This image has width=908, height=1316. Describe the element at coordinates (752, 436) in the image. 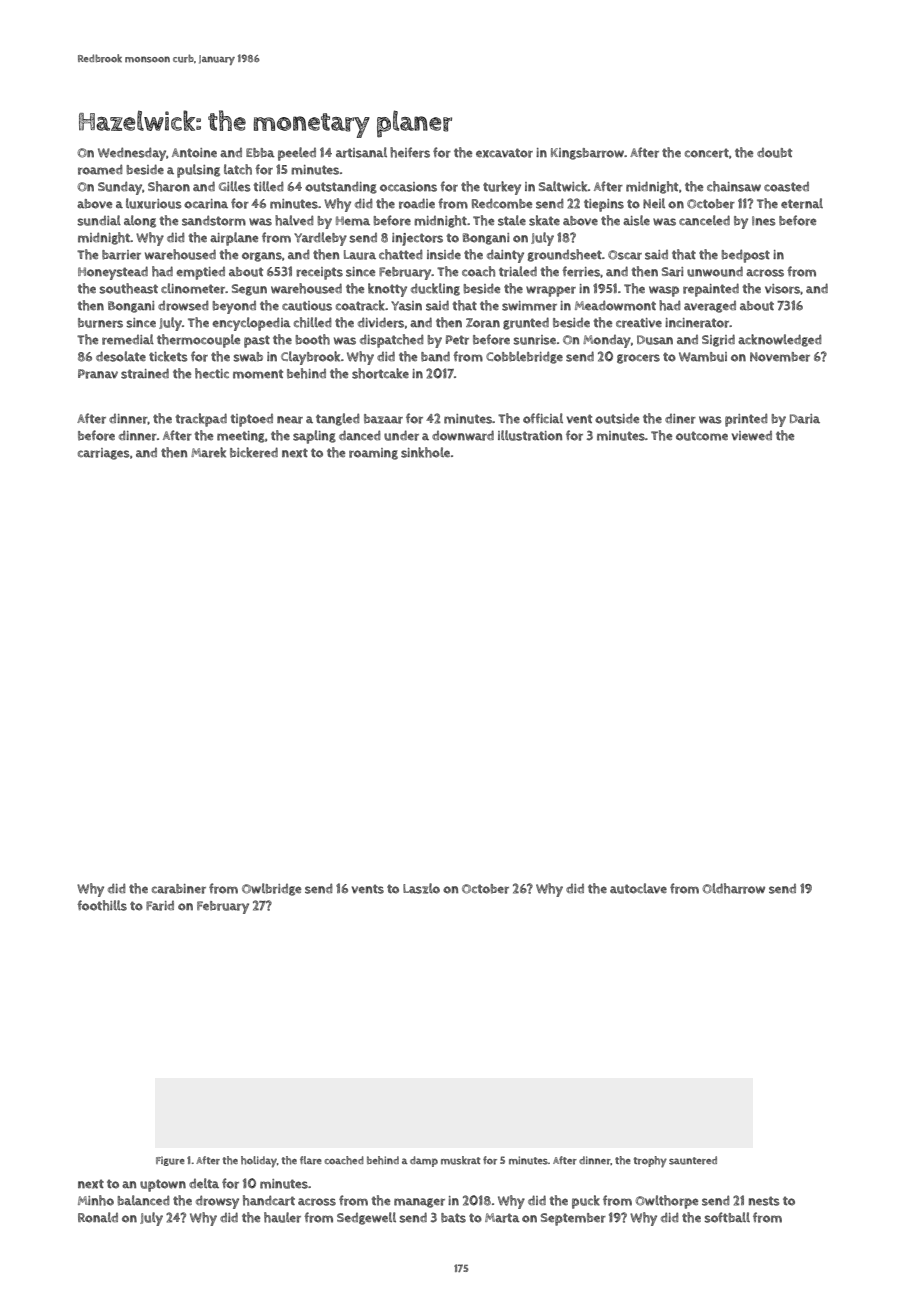

I see `viewed` at that location.
